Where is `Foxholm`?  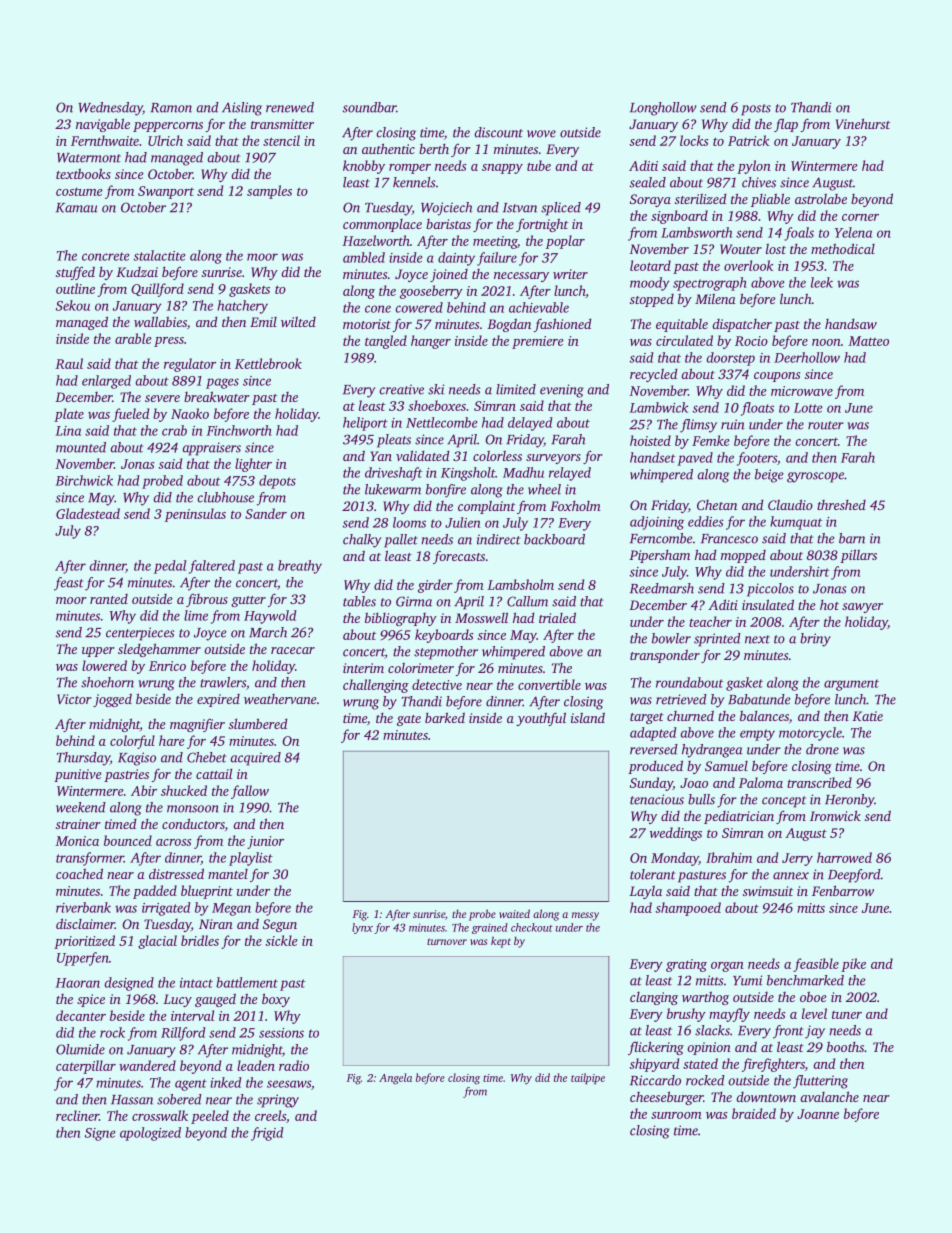 Foxholm is located at coordinates (575, 505).
